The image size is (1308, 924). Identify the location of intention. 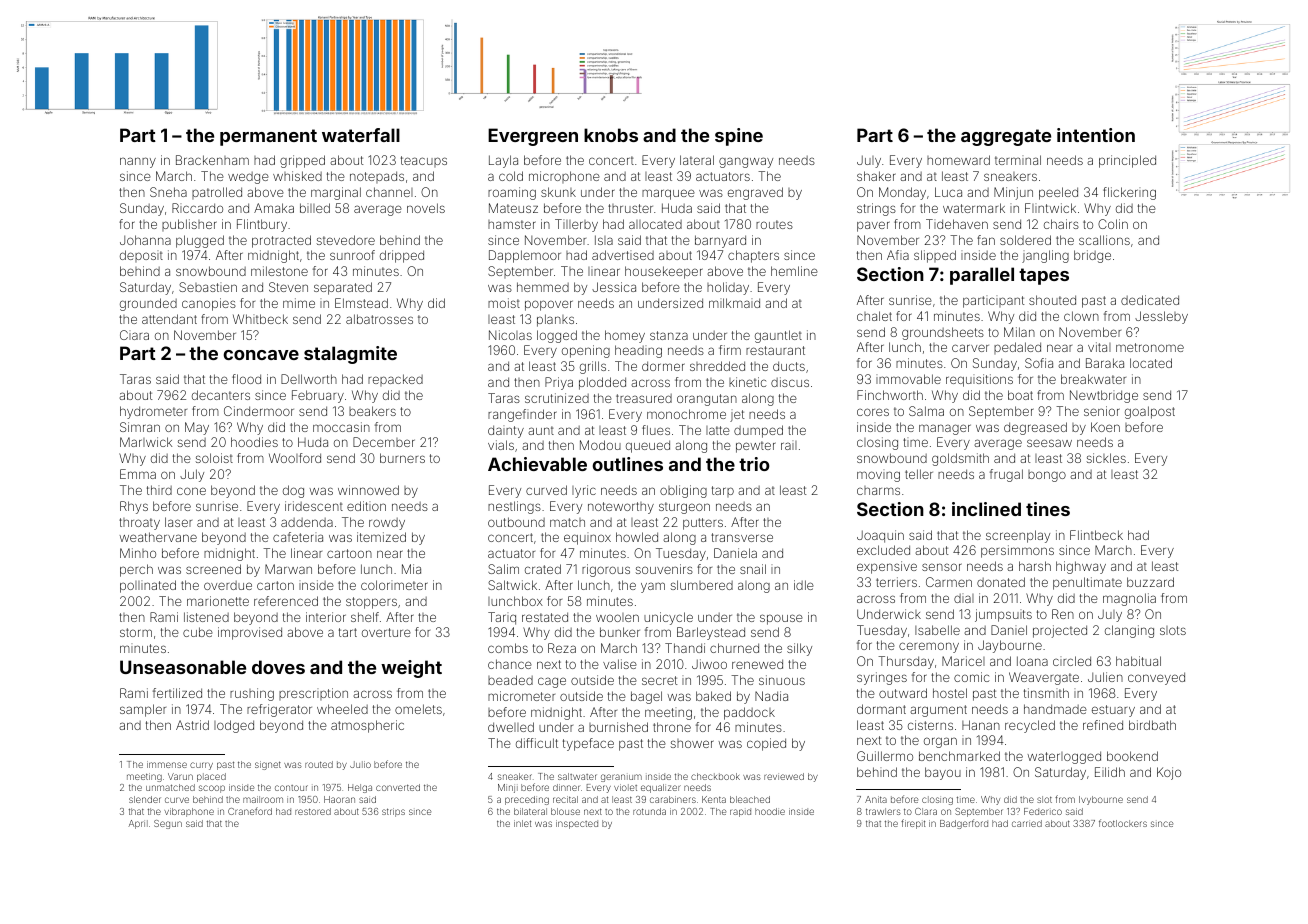
(1096, 135).
